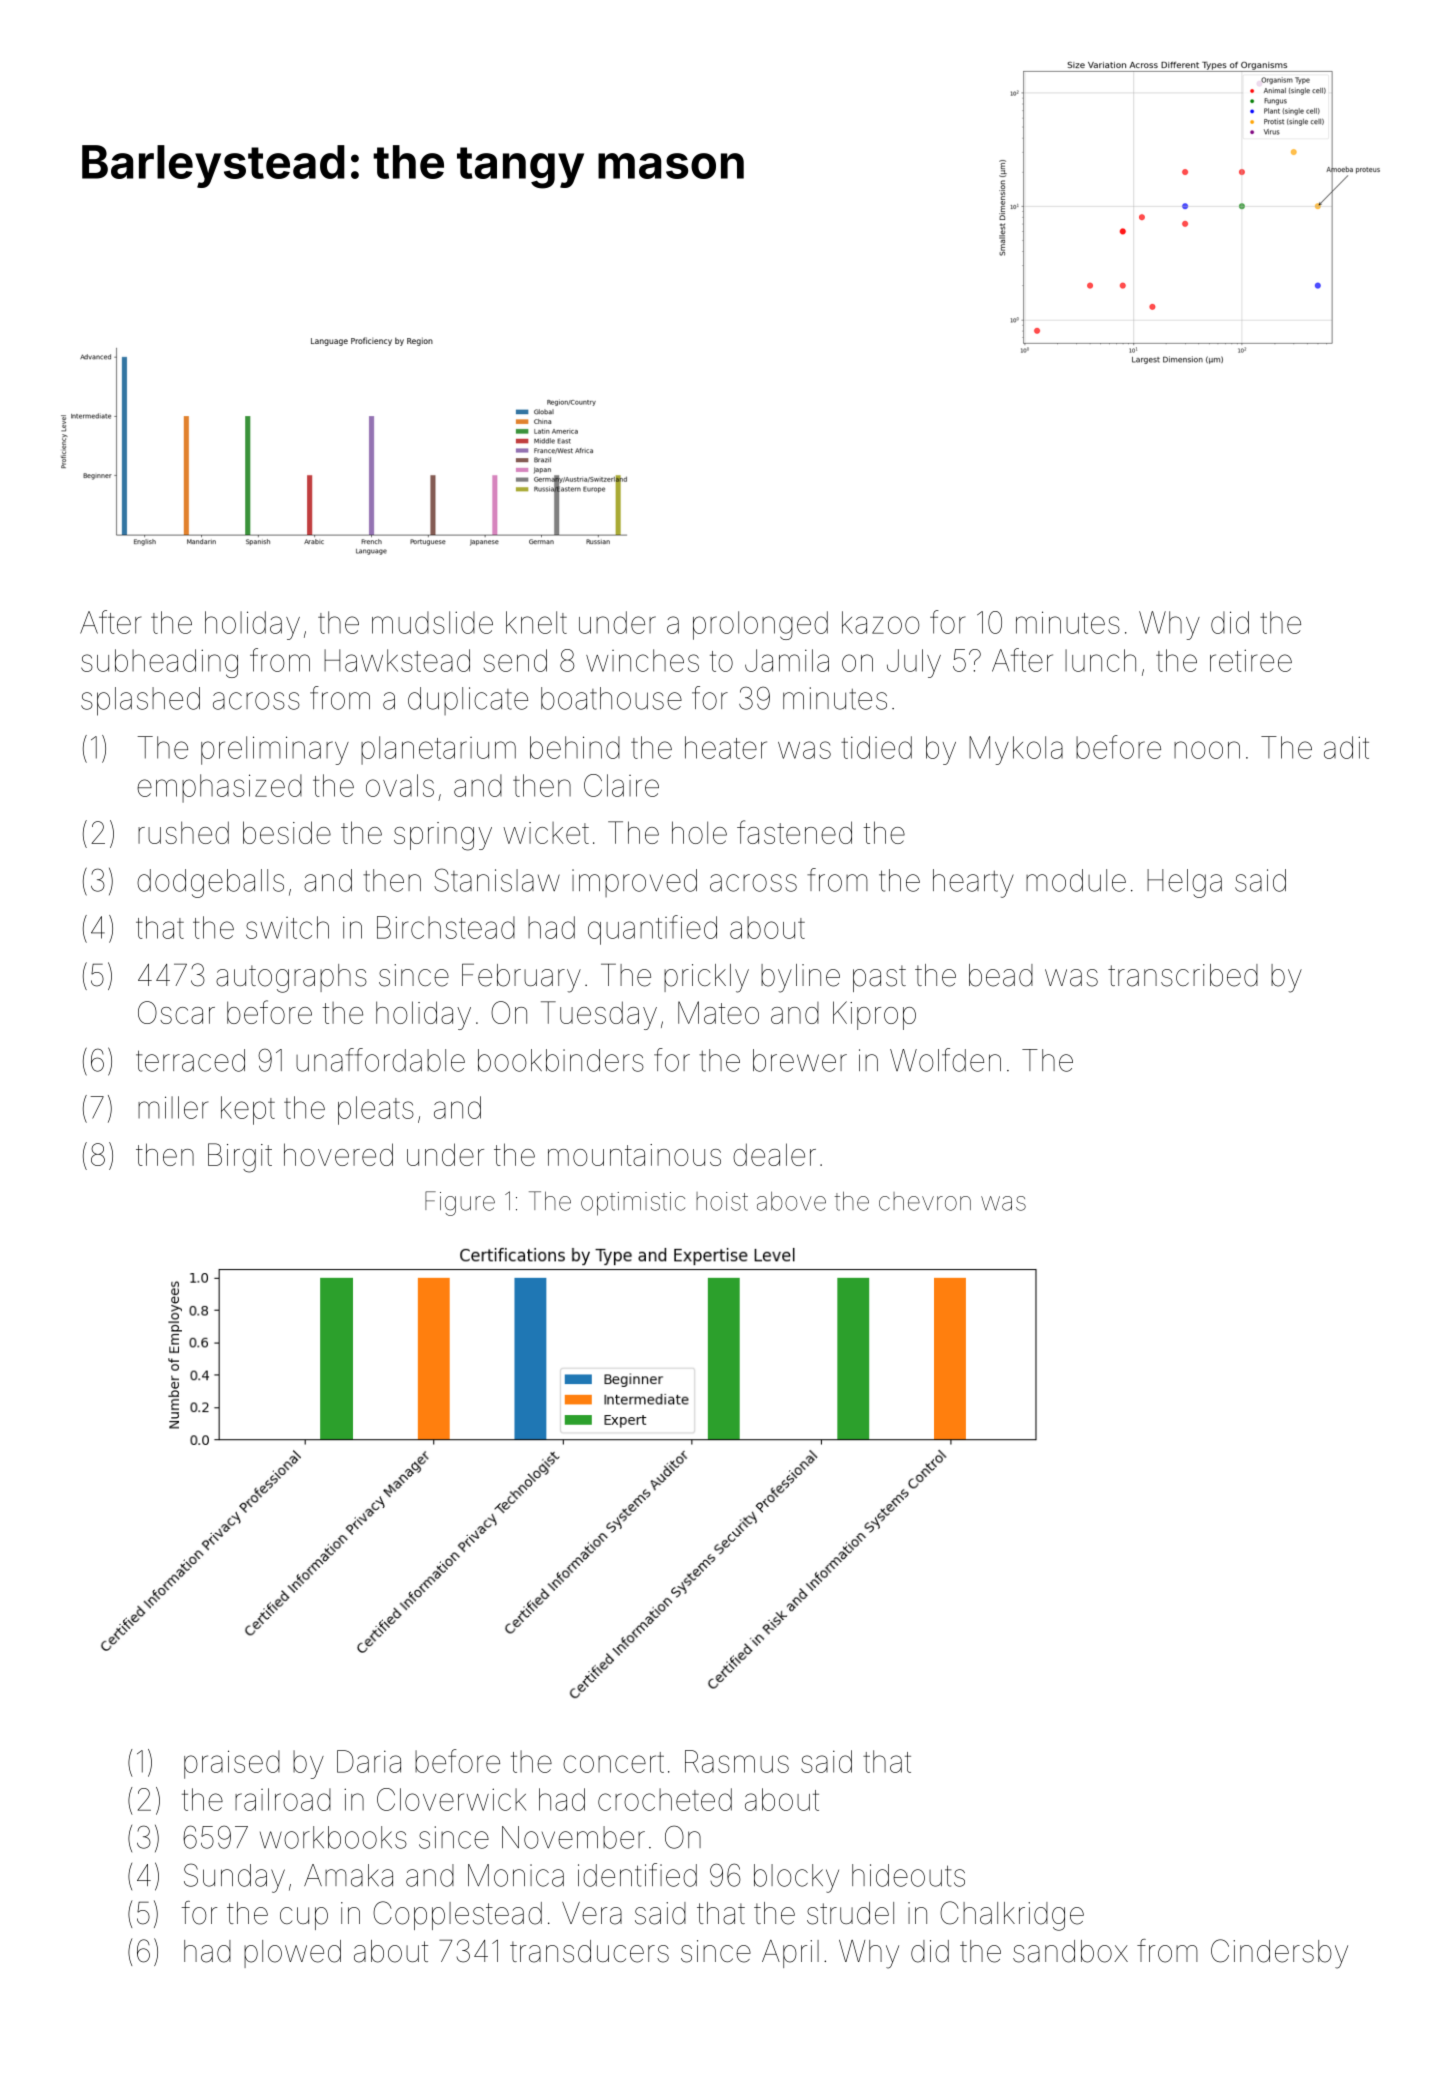 The width and height of the image is (1450, 2100). What do you see at coordinates (561, 1060) in the image?
I see `bookbinders` at bounding box center [561, 1060].
